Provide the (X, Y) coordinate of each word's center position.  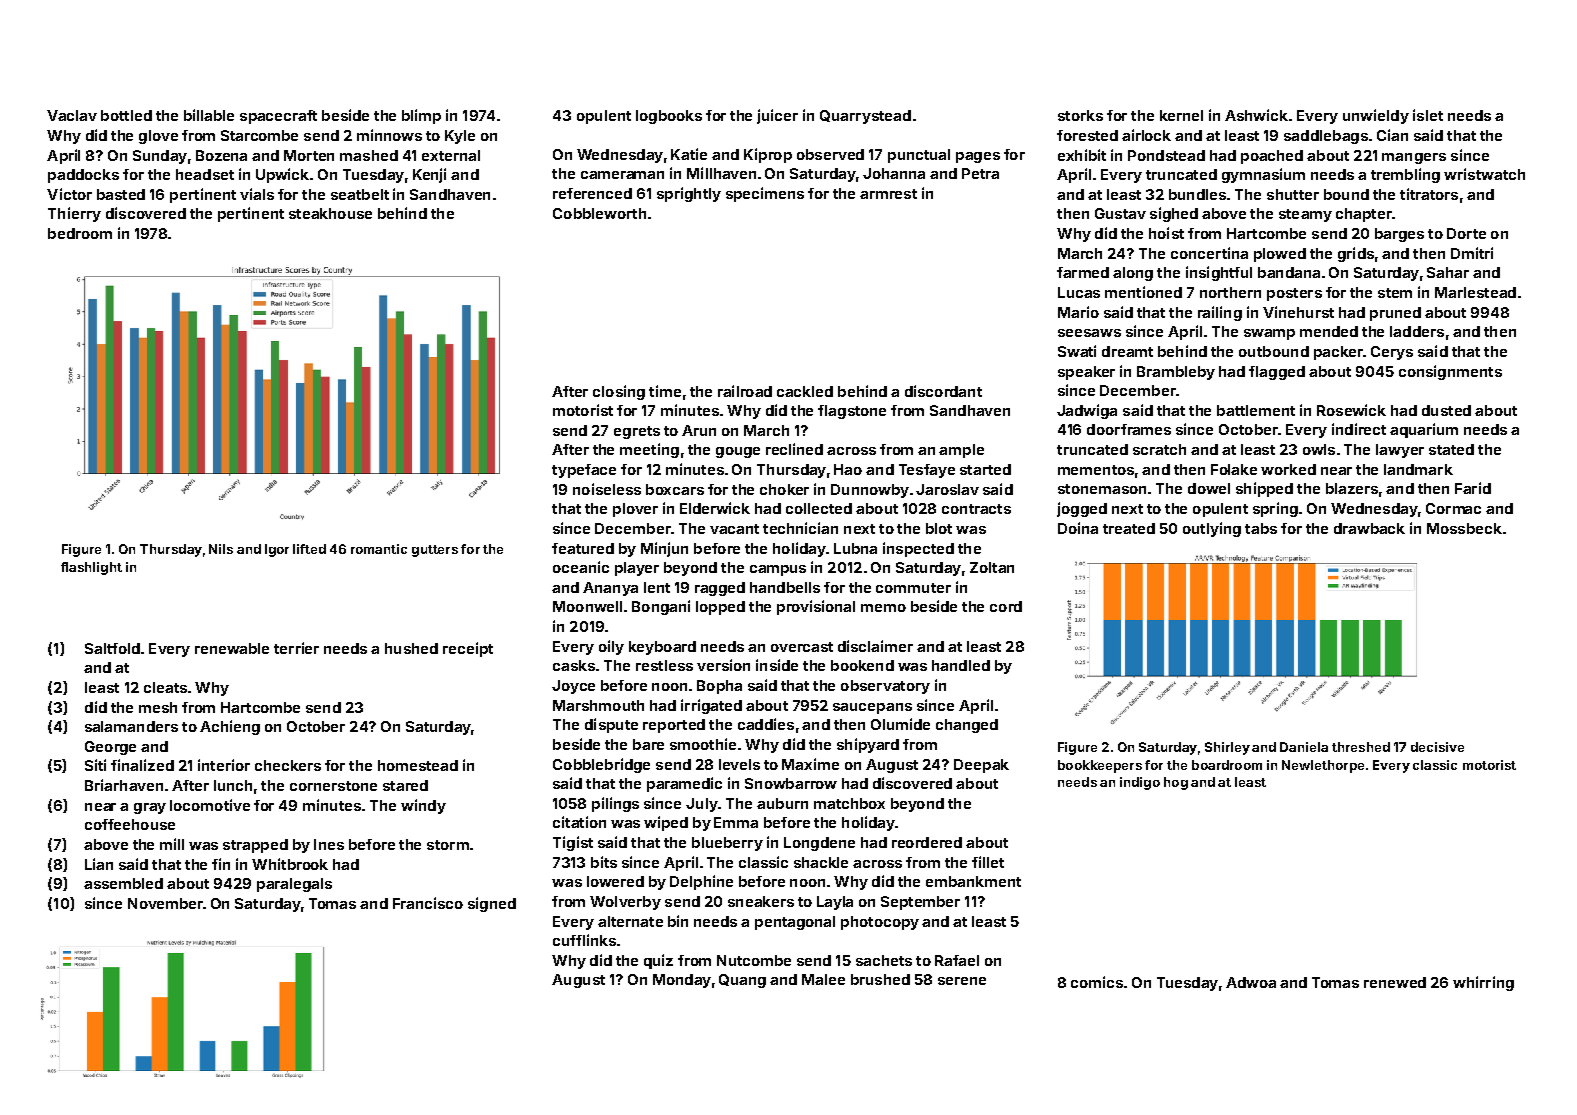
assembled (123, 883)
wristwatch (1484, 174)
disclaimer (875, 646)
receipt (468, 649)
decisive (1437, 747)
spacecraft (278, 117)
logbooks (669, 117)
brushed (880, 979)
